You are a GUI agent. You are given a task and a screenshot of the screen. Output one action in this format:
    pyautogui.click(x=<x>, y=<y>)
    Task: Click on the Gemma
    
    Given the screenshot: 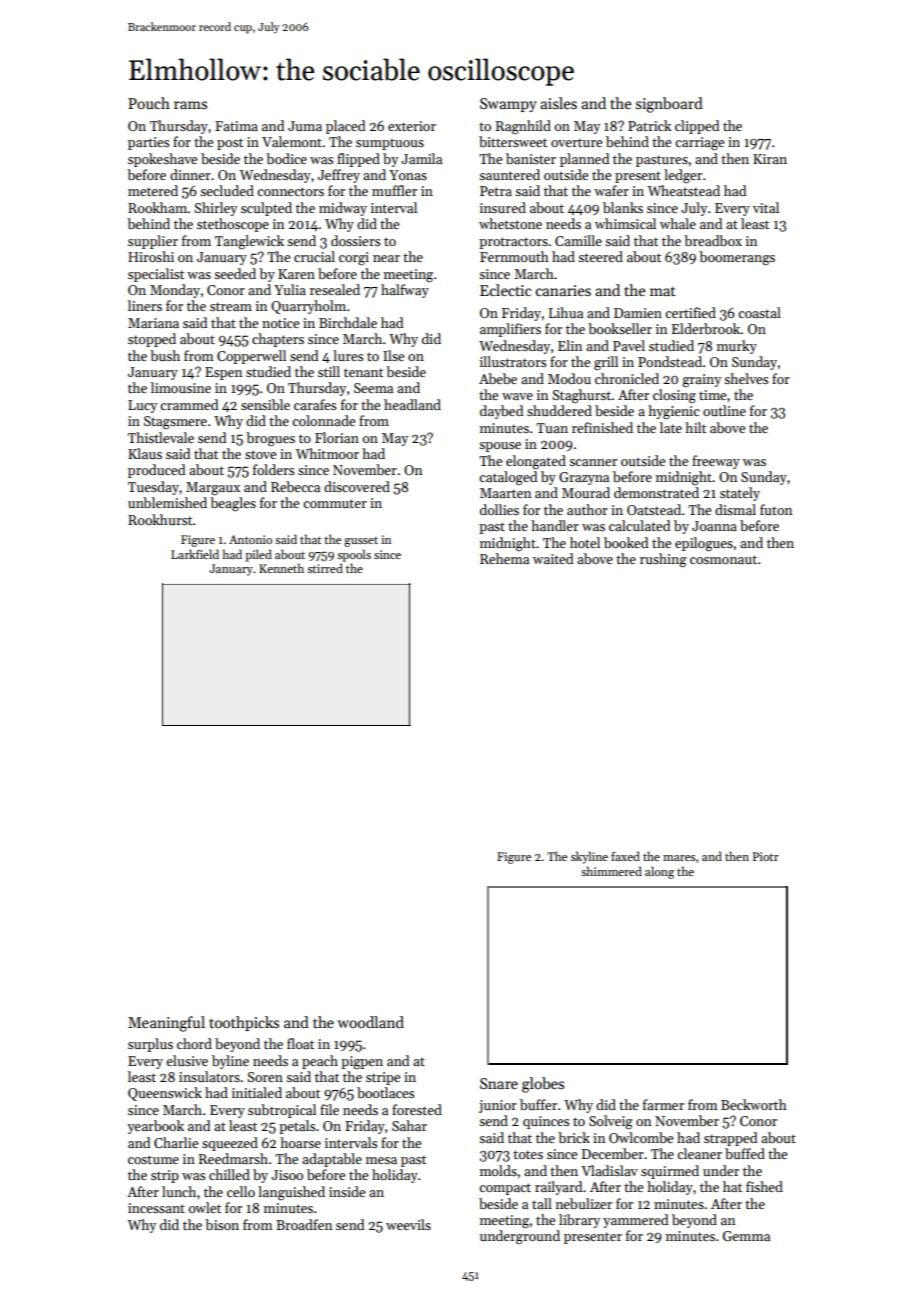 What is the action you would take?
    pyautogui.click(x=746, y=1236)
